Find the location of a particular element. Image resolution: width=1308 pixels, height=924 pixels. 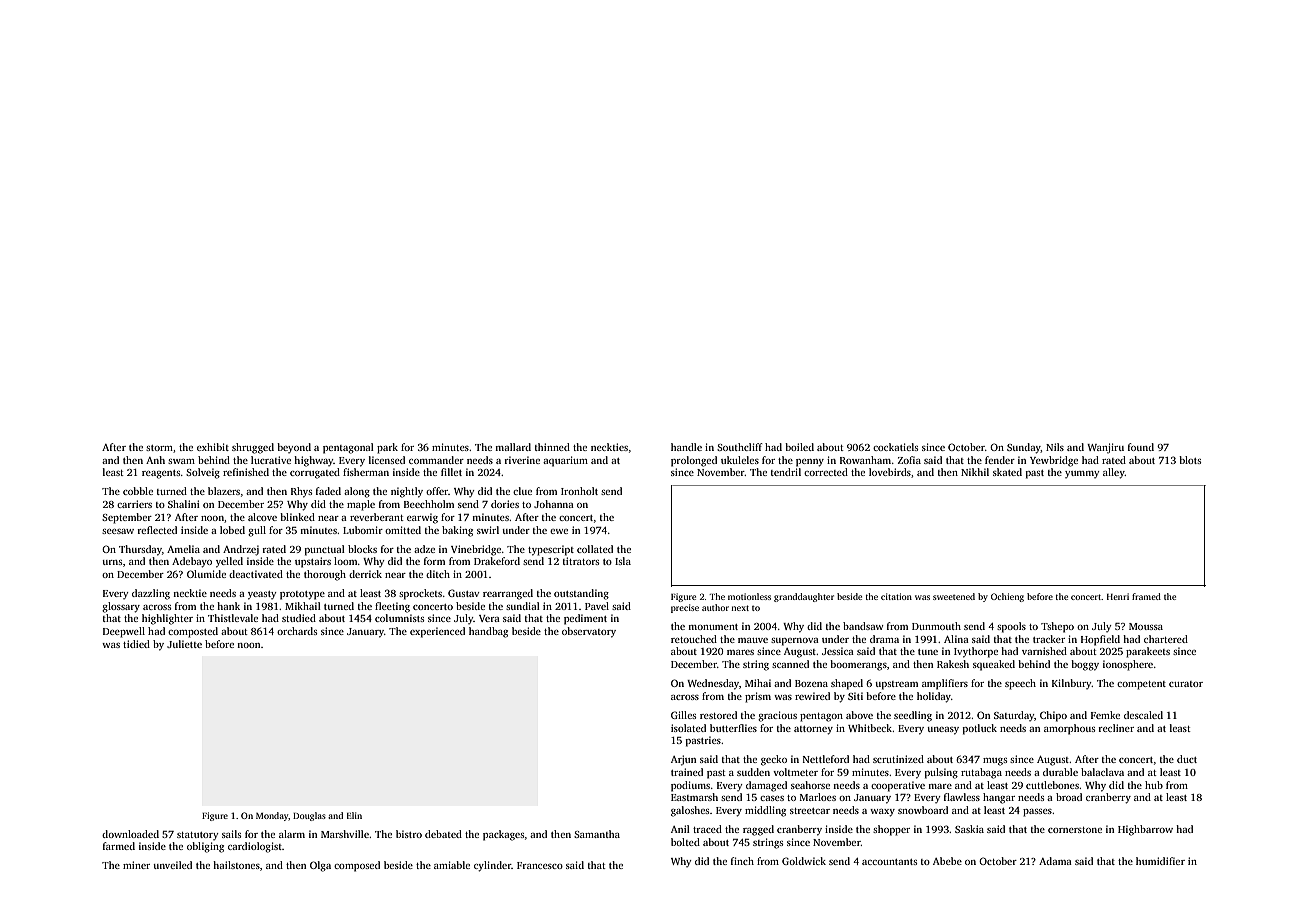

blazers is located at coordinates (224, 491).
